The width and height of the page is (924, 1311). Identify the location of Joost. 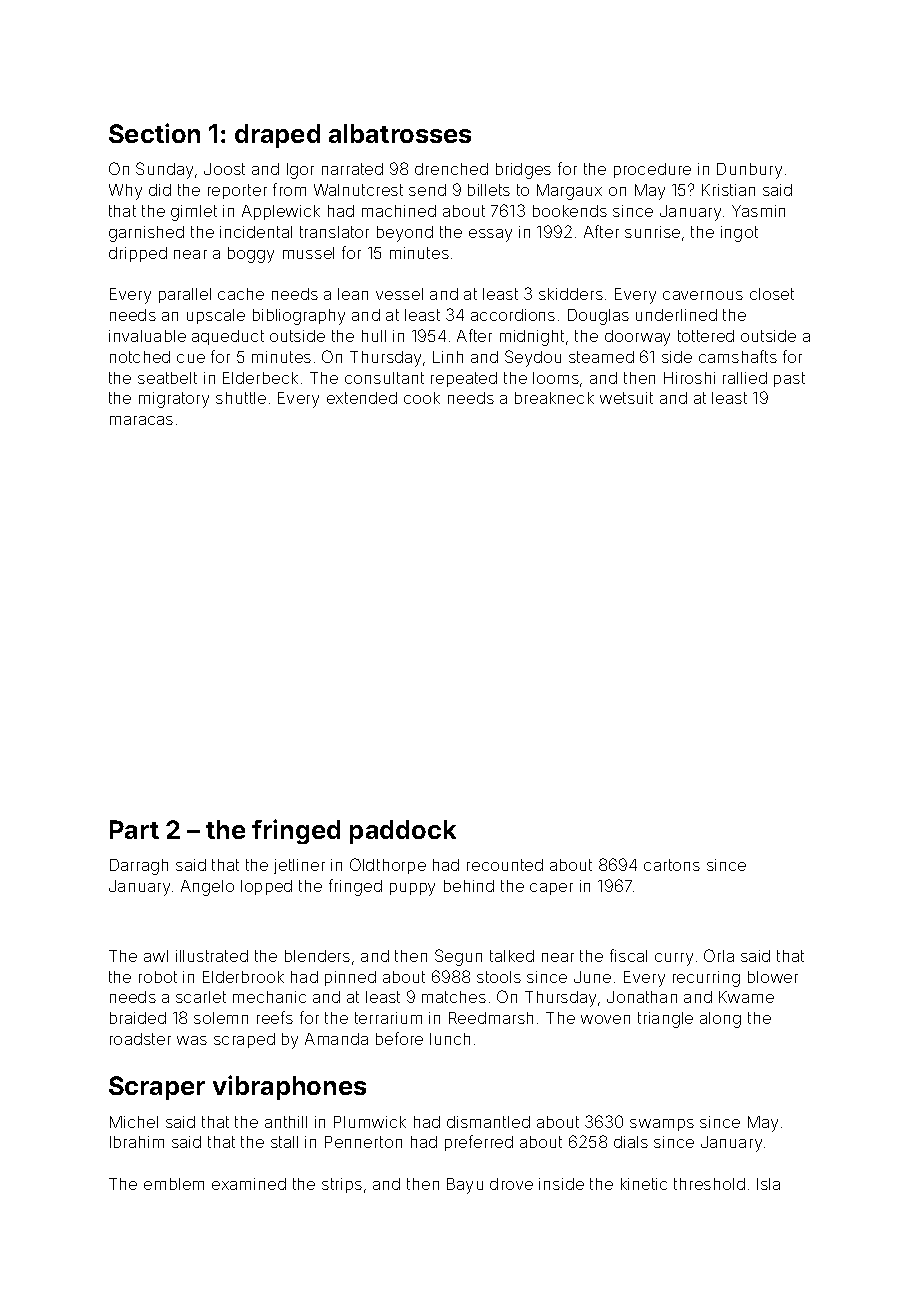
(224, 169).
